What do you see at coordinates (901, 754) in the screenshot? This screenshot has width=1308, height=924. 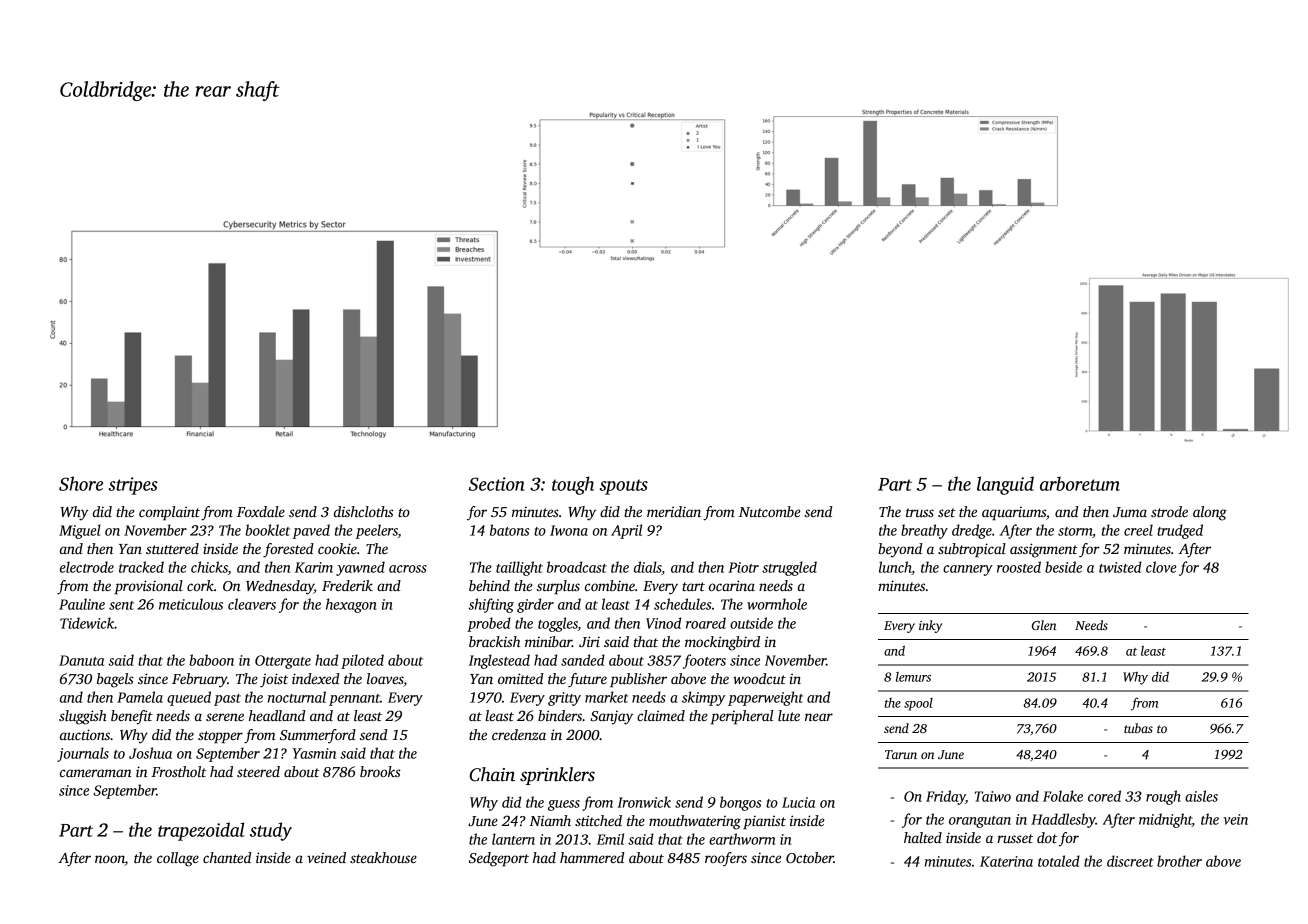 I see `Tarun` at bounding box center [901, 754].
